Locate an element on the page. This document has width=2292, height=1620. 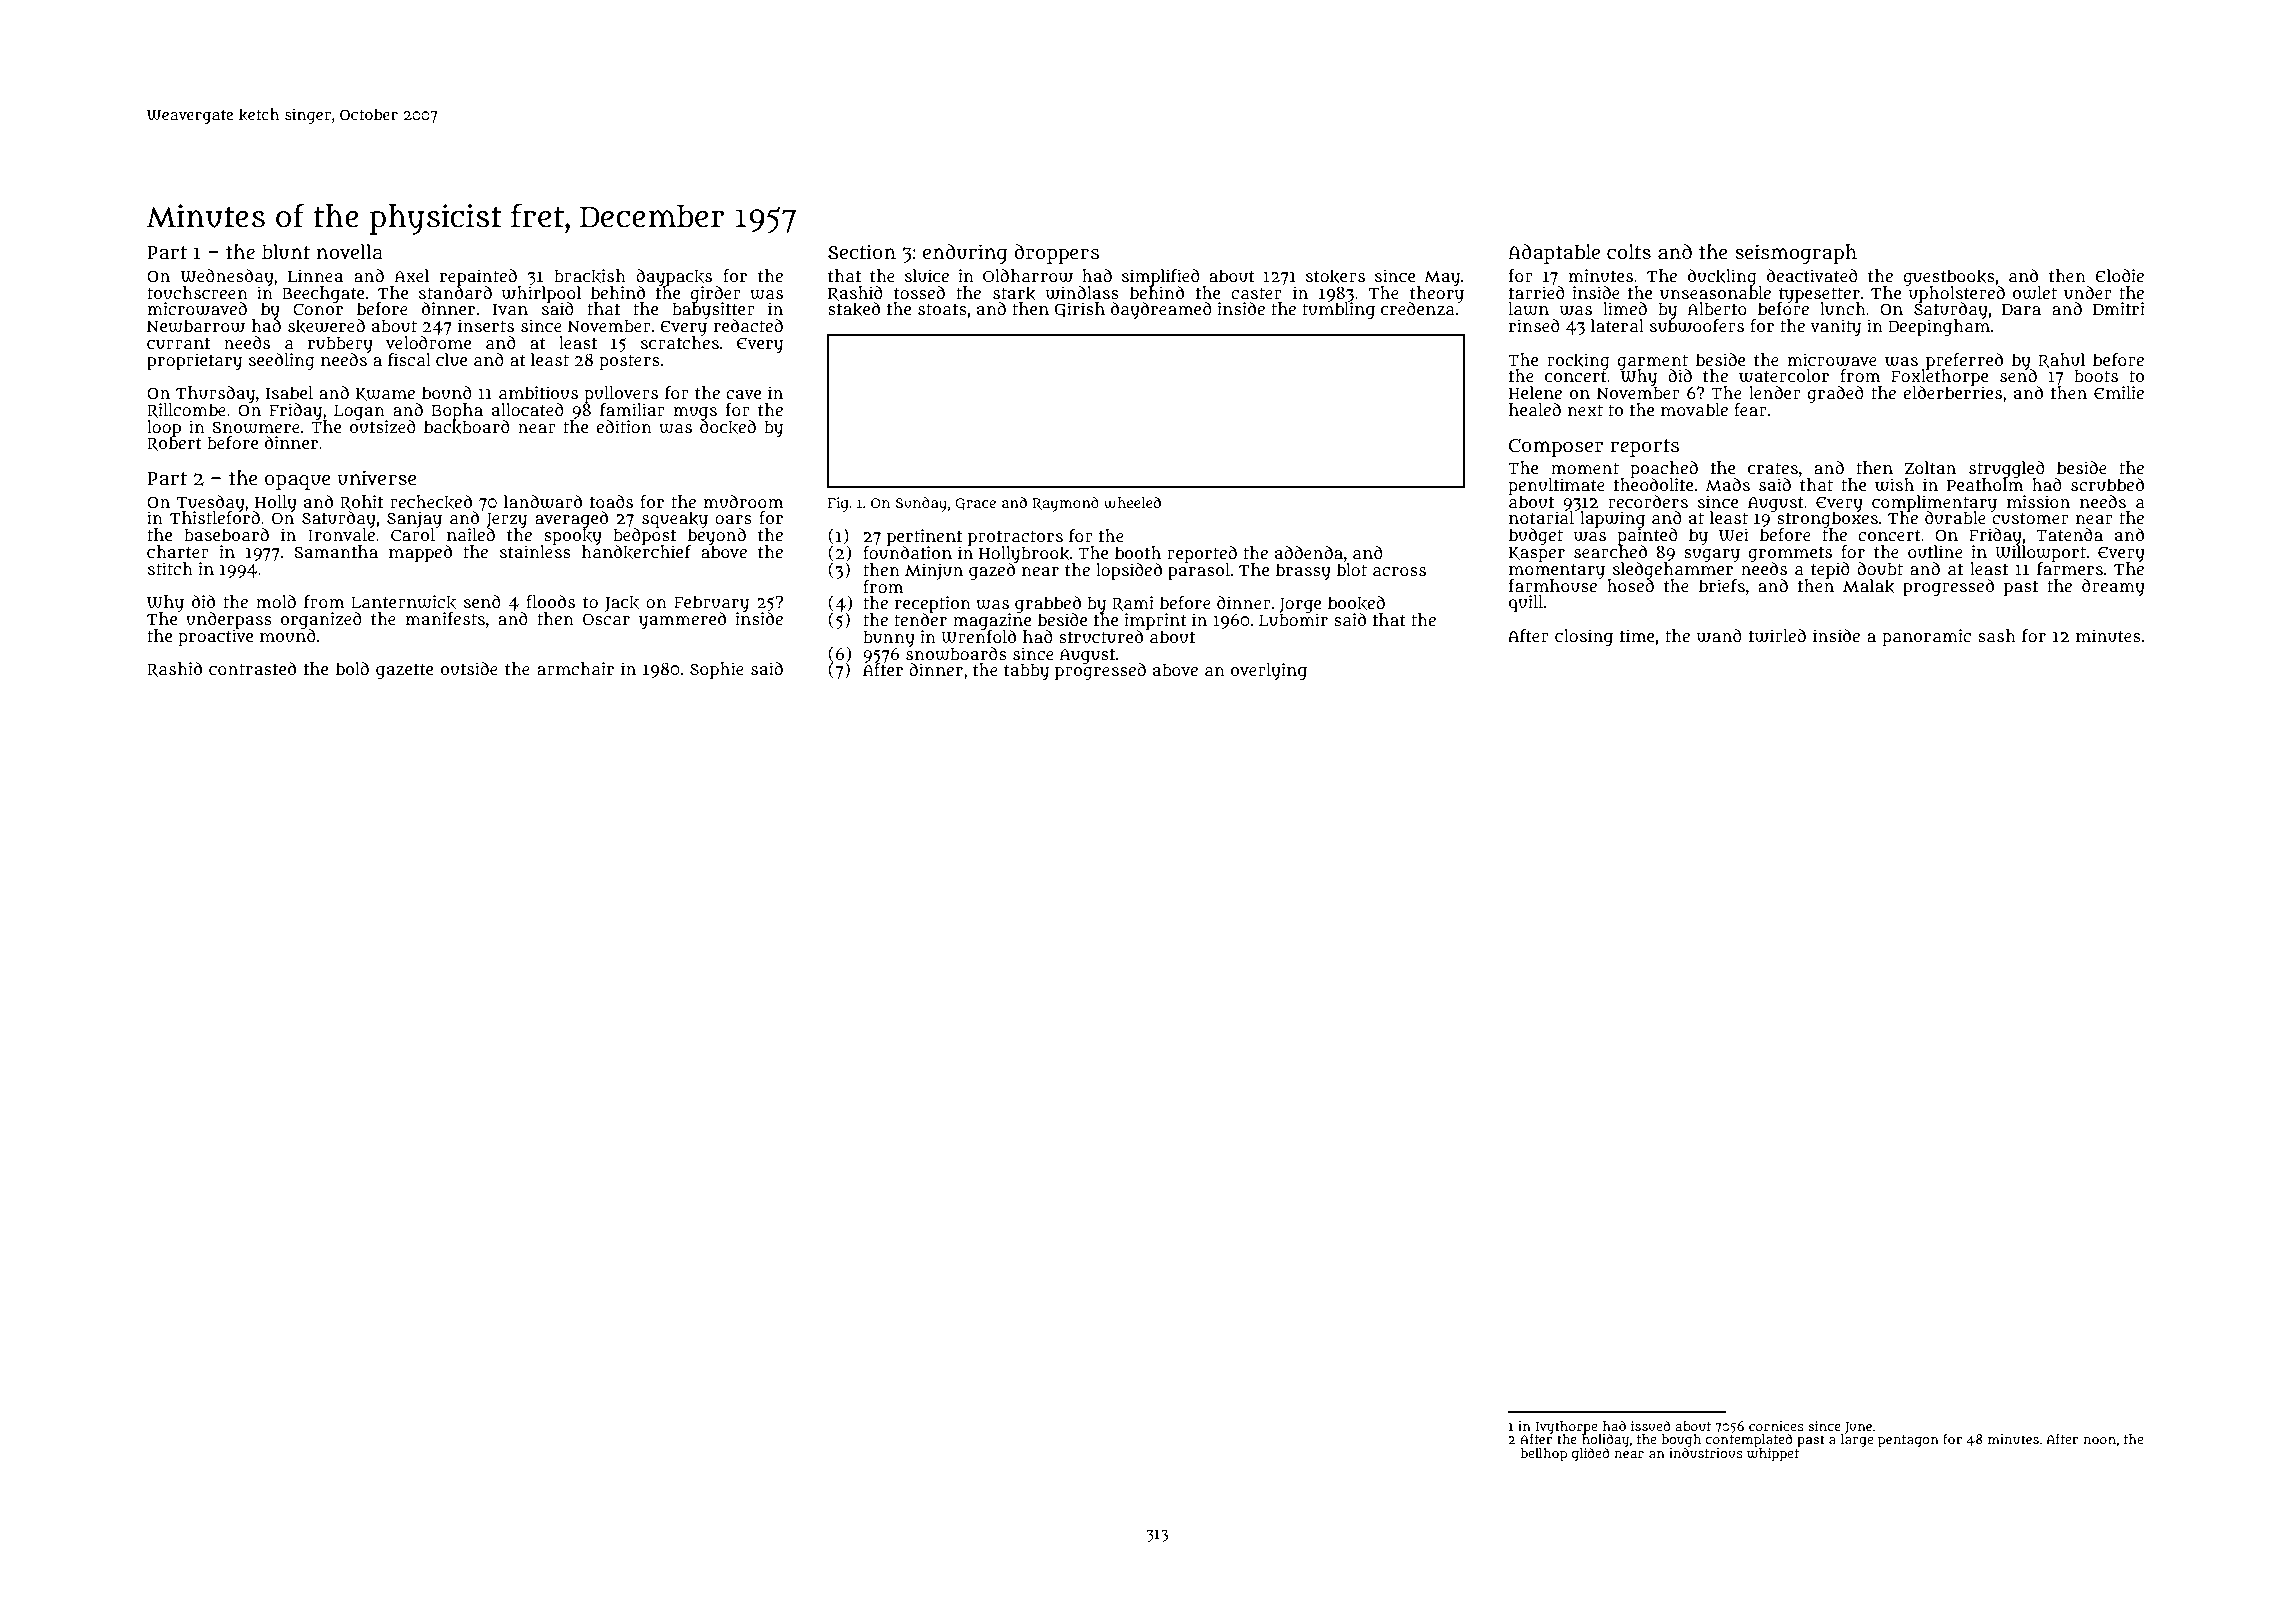
inserts is located at coordinates (486, 325).
